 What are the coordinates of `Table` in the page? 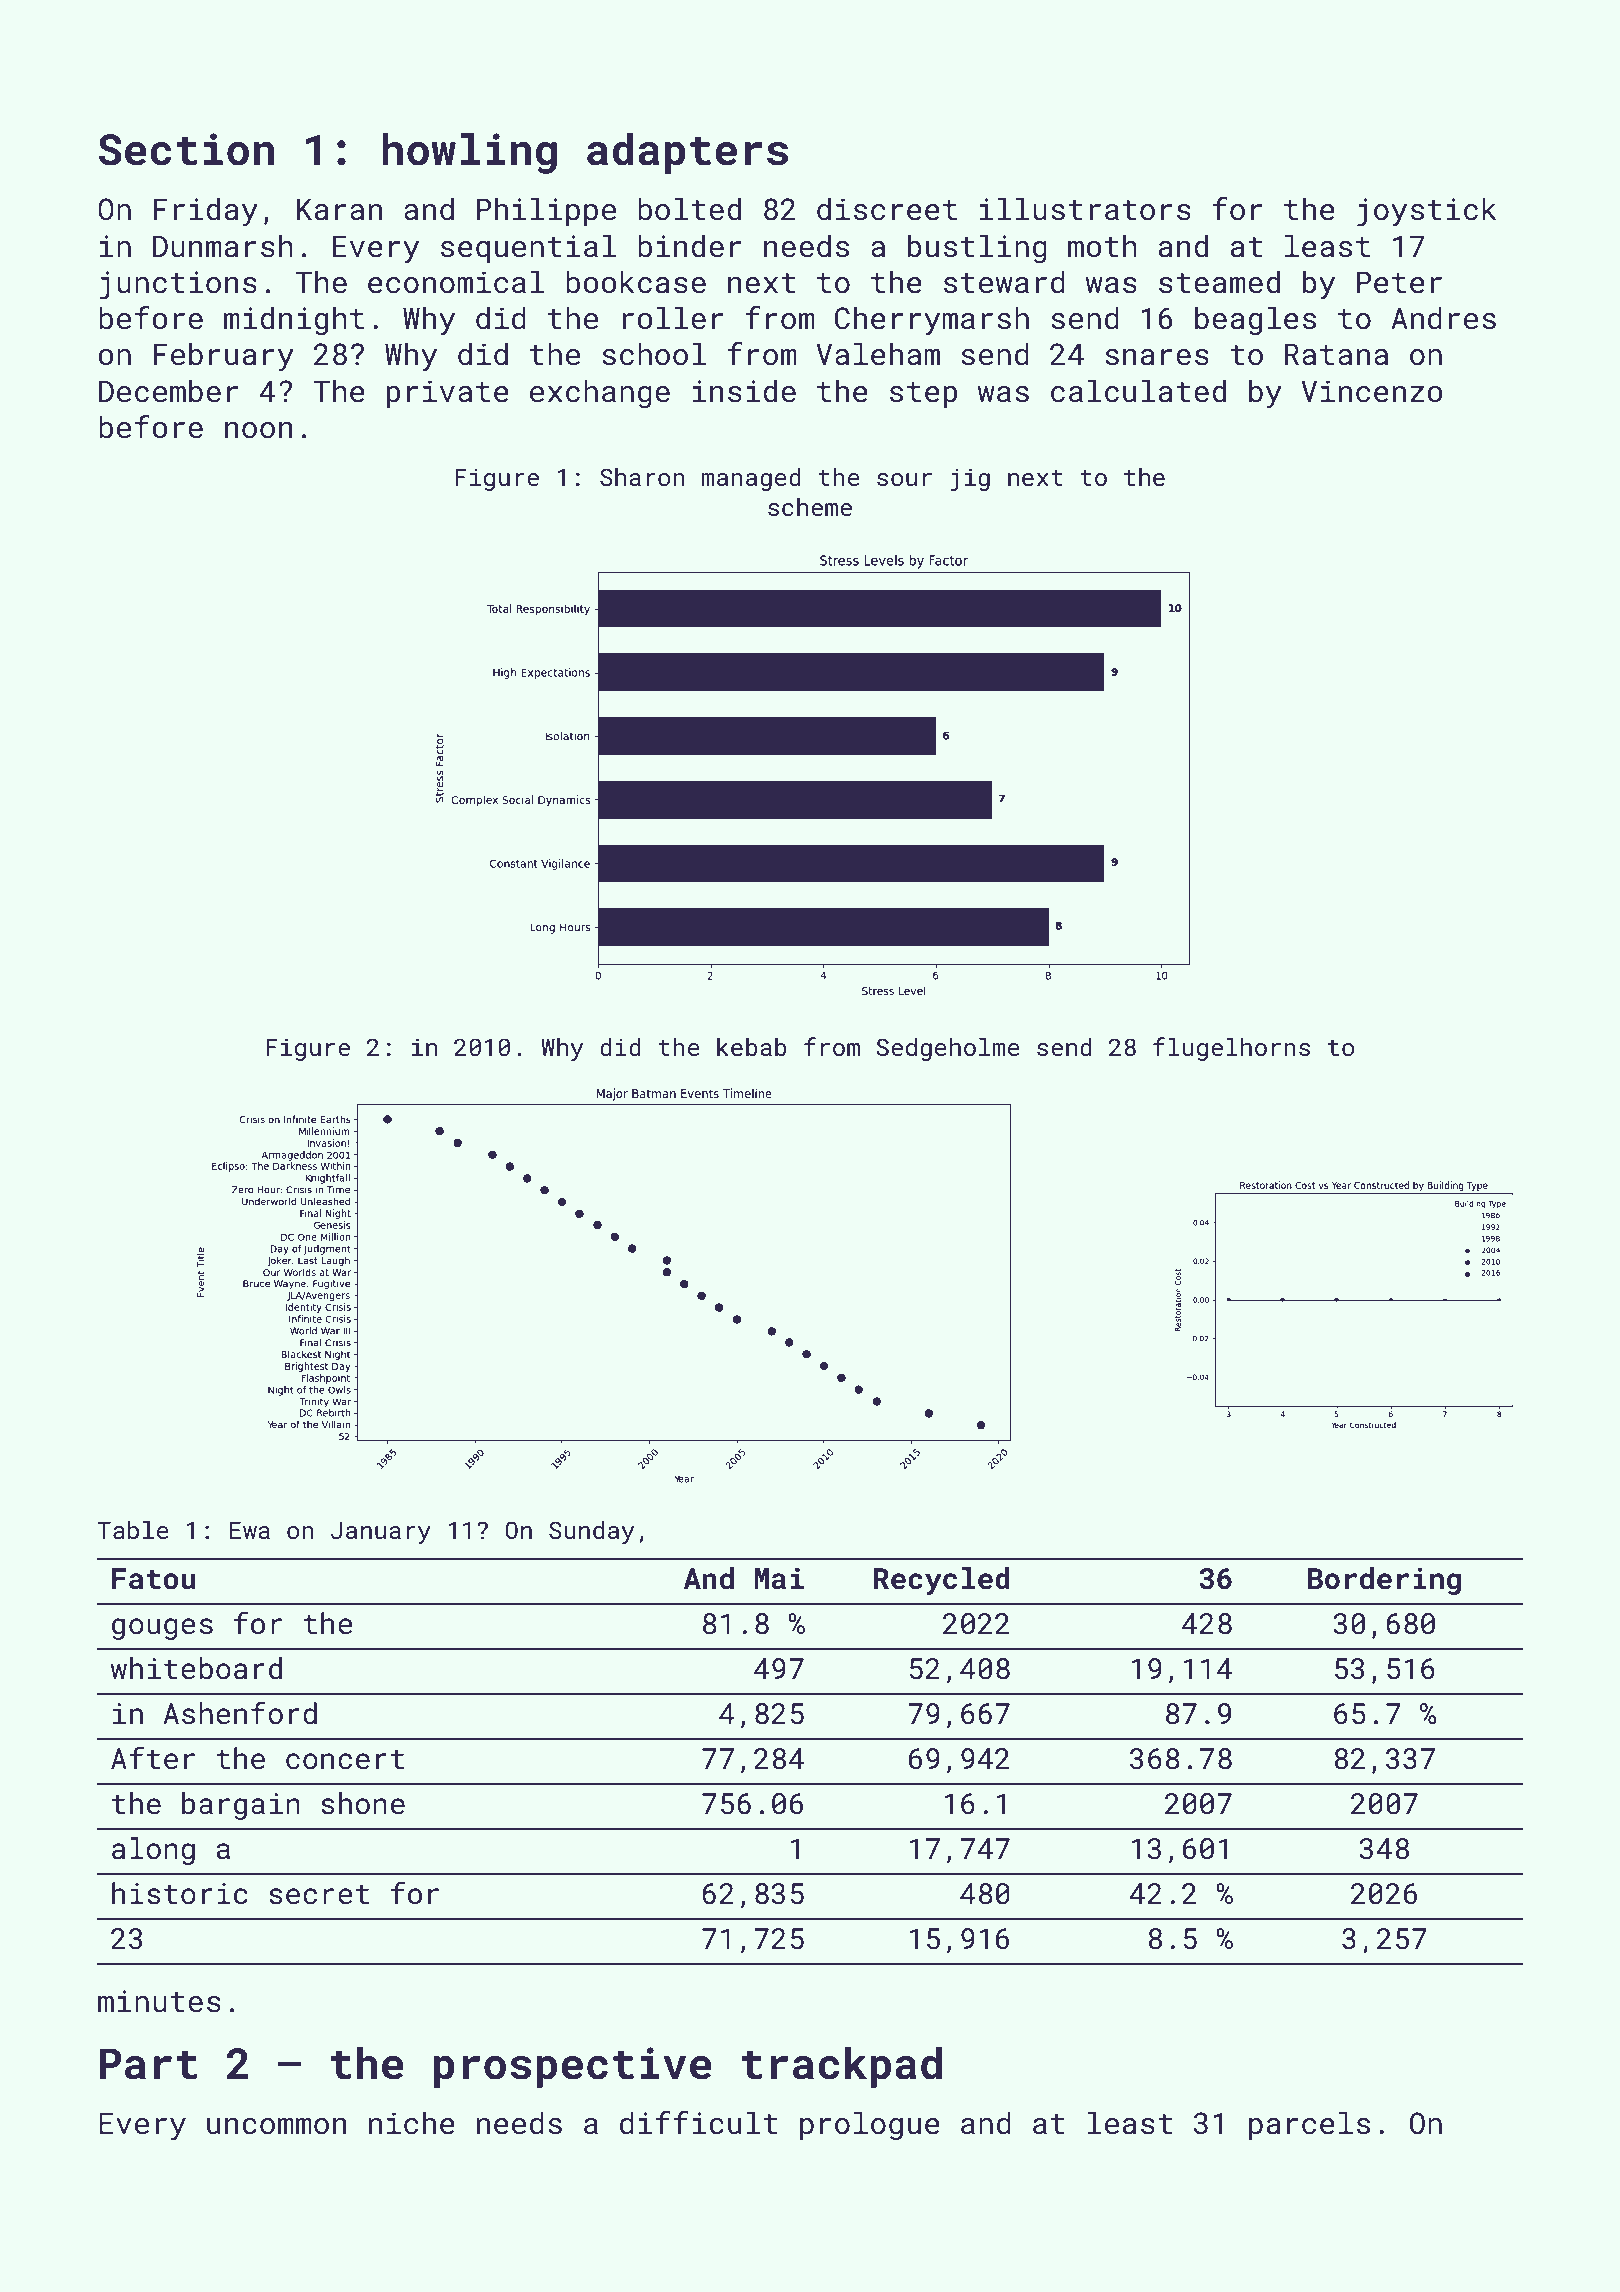 It's located at (133, 1530).
